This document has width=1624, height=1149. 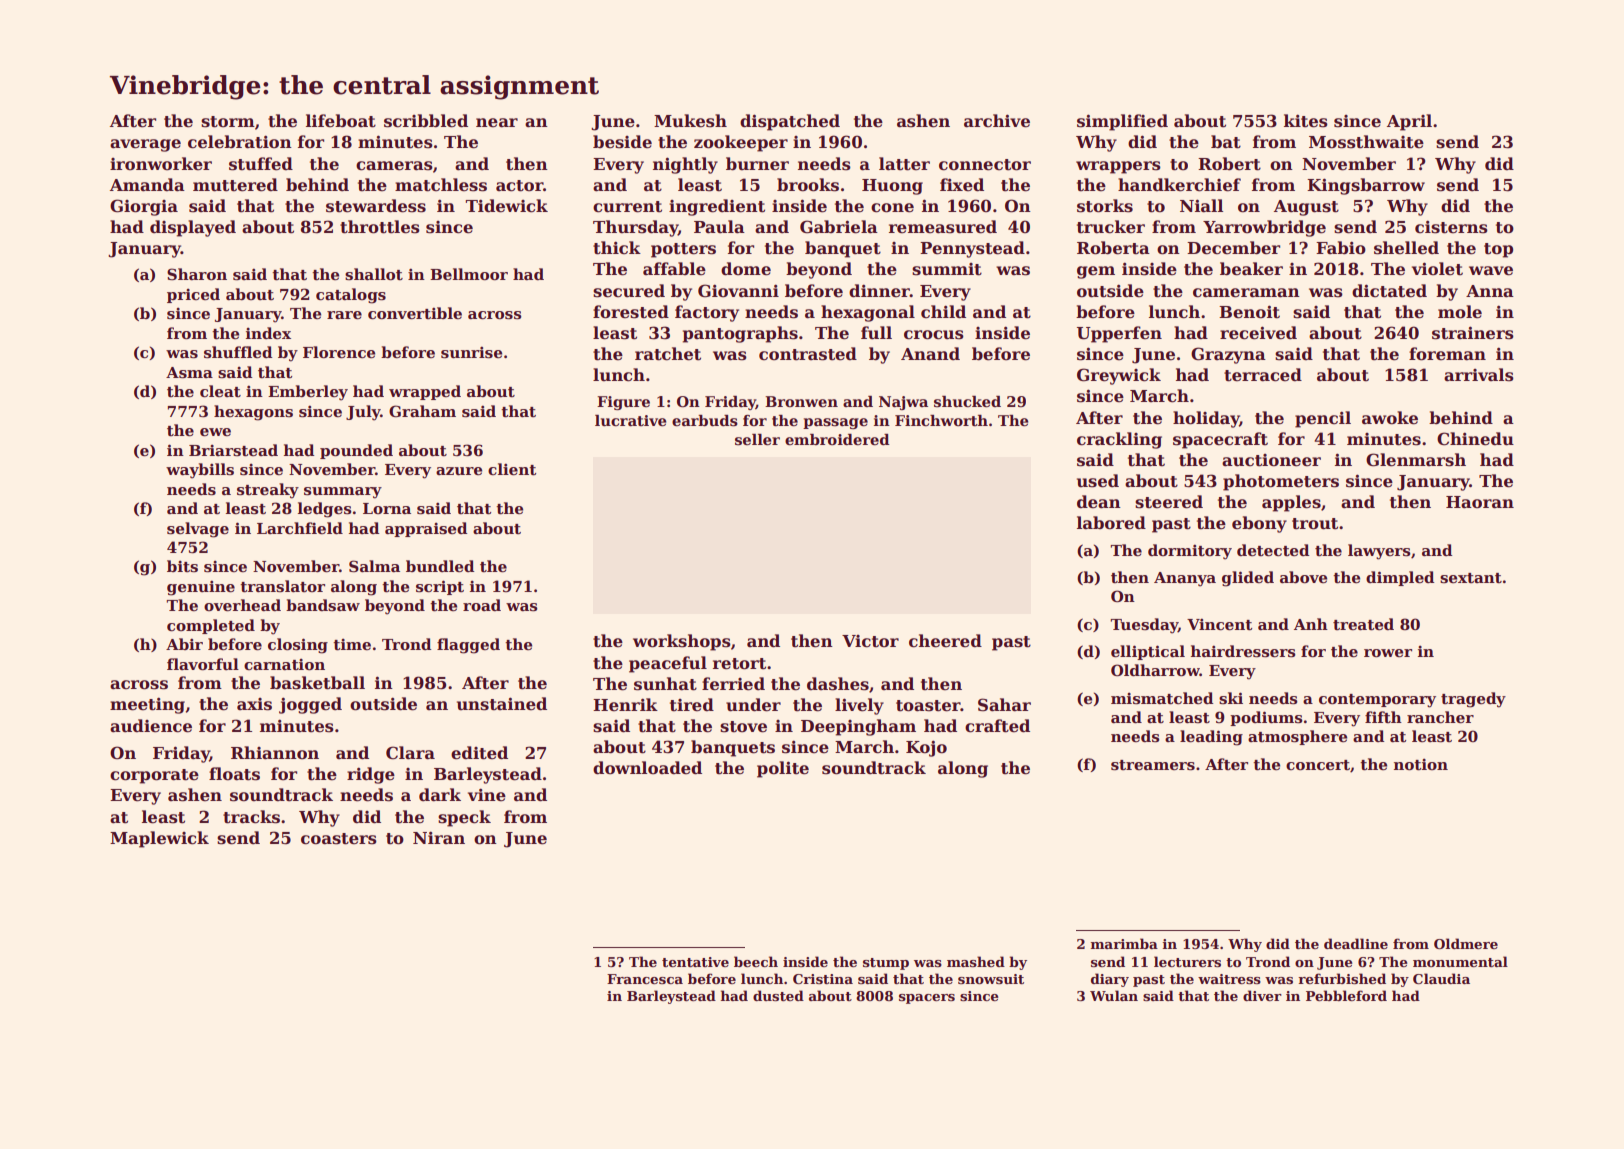 What do you see at coordinates (512, 469) in the document?
I see `client` at bounding box center [512, 469].
